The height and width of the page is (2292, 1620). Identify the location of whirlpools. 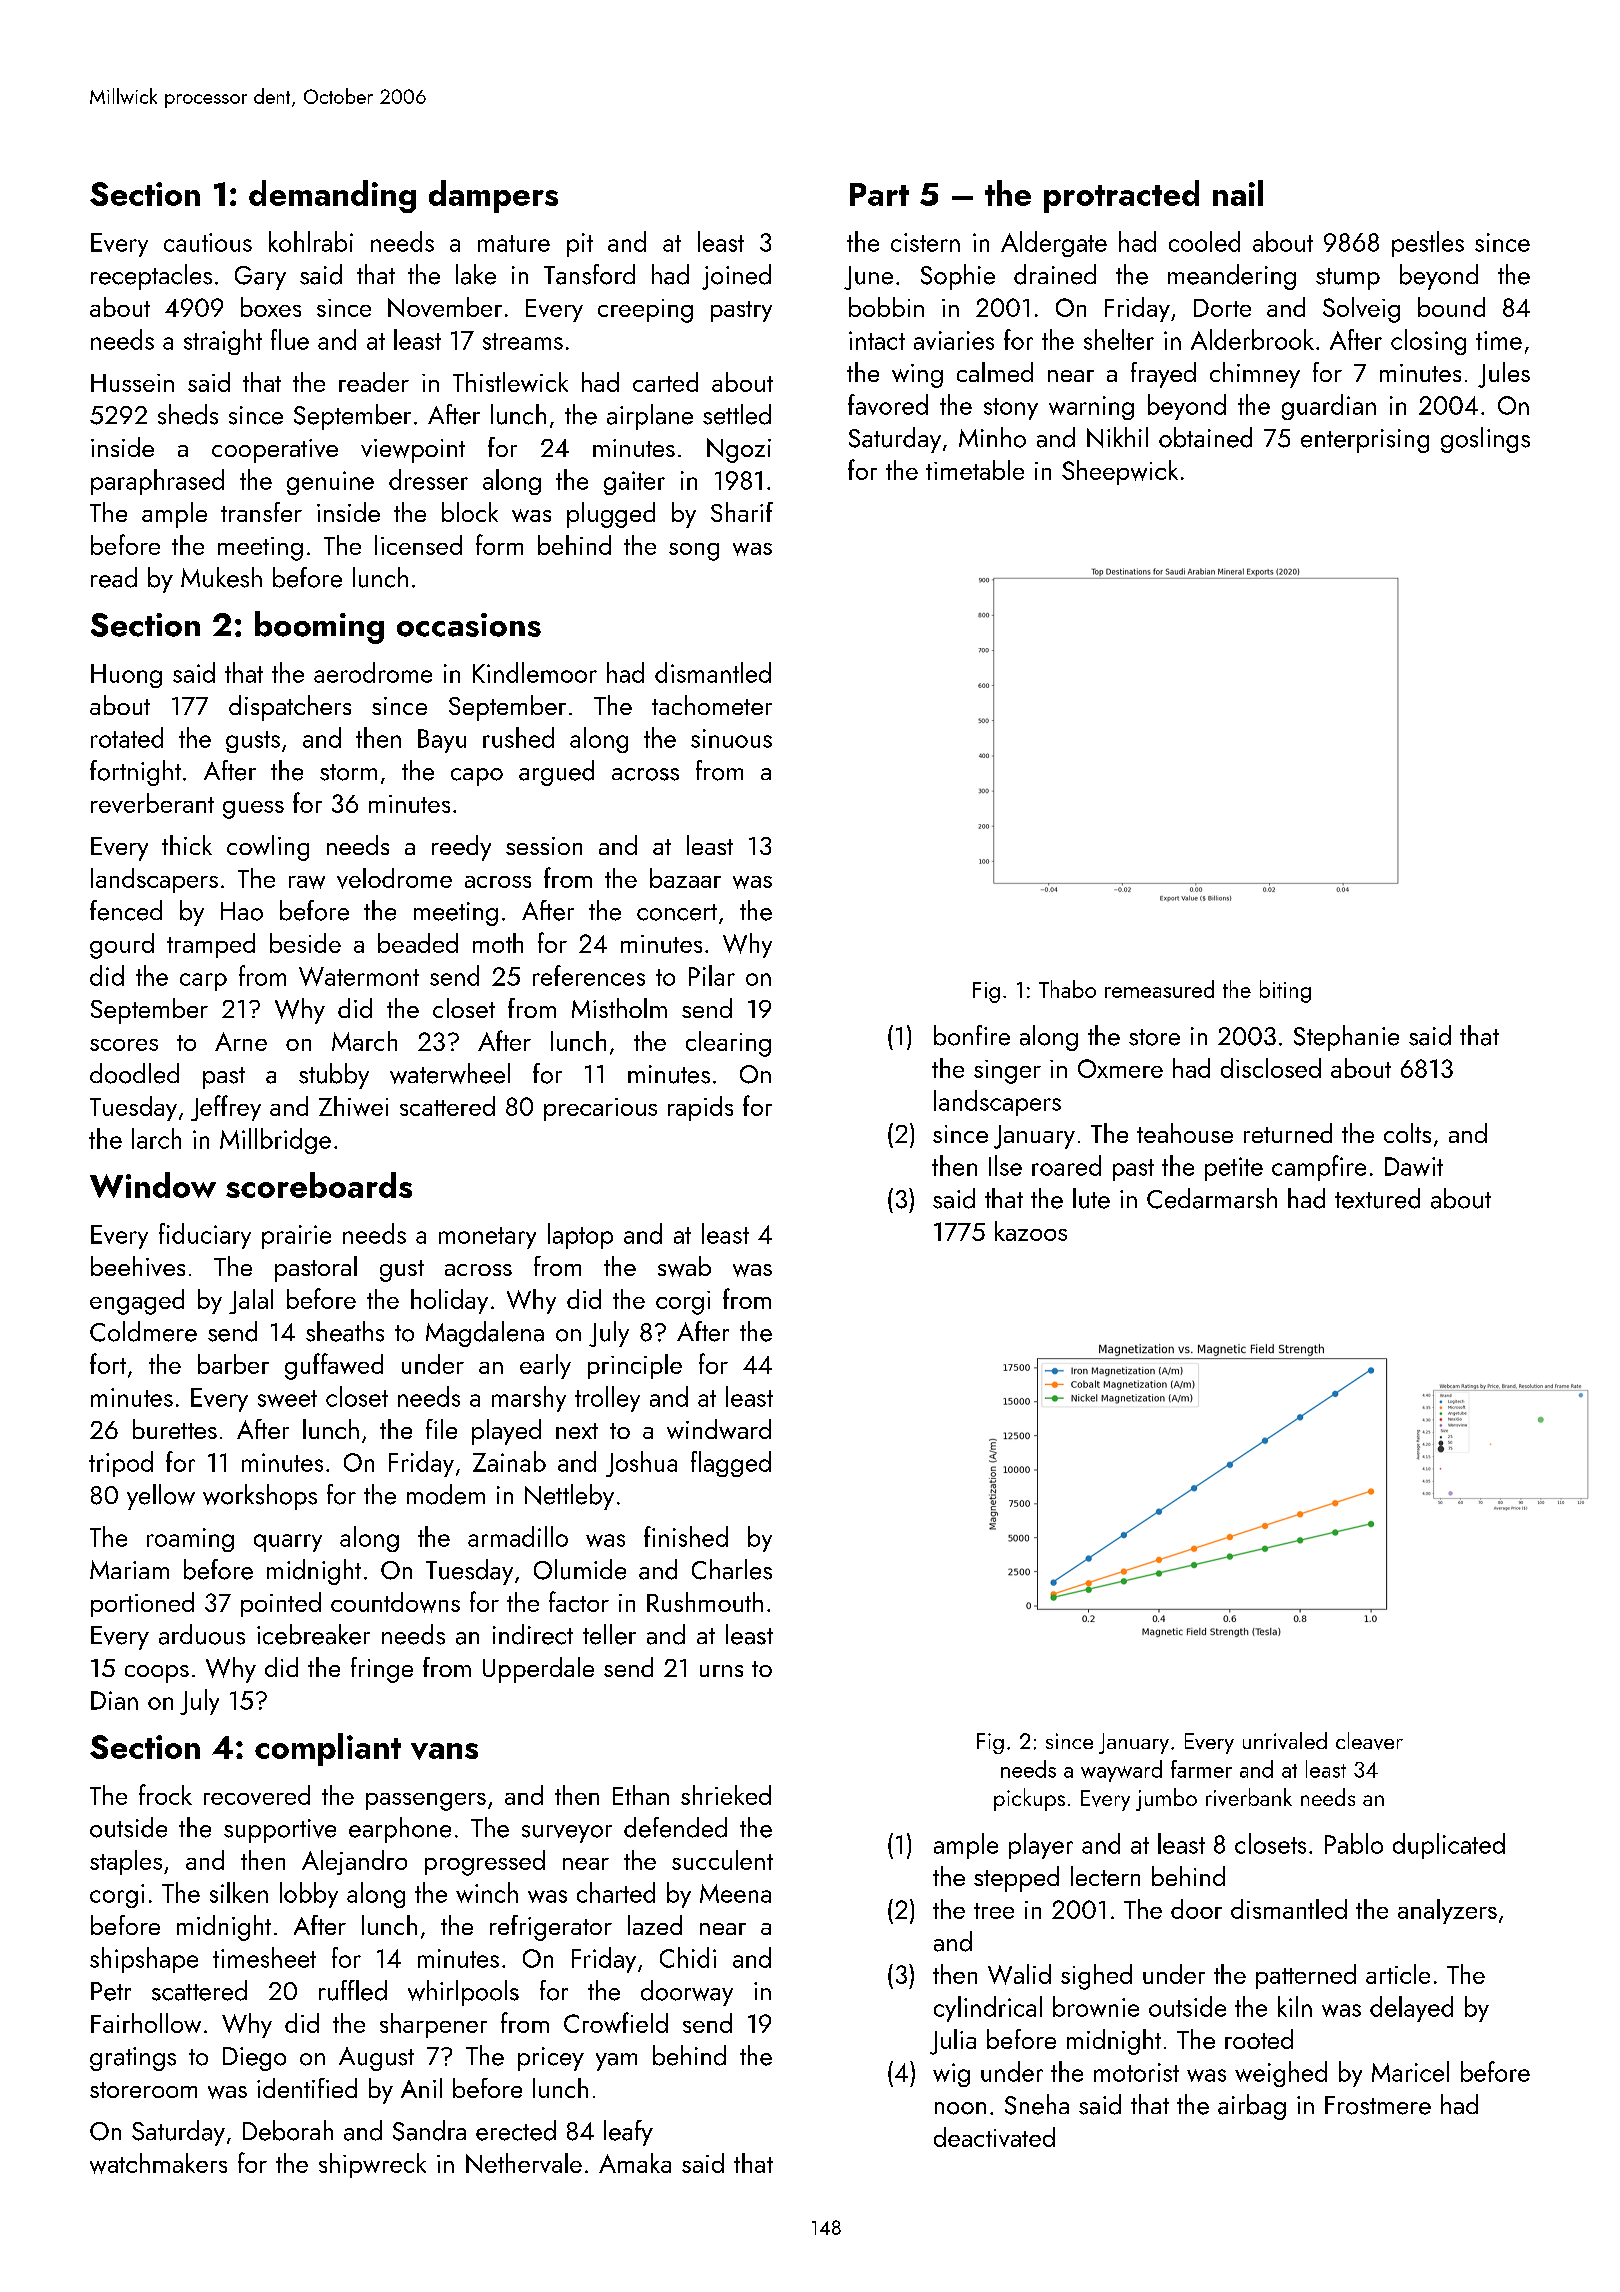
(463, 1993).
